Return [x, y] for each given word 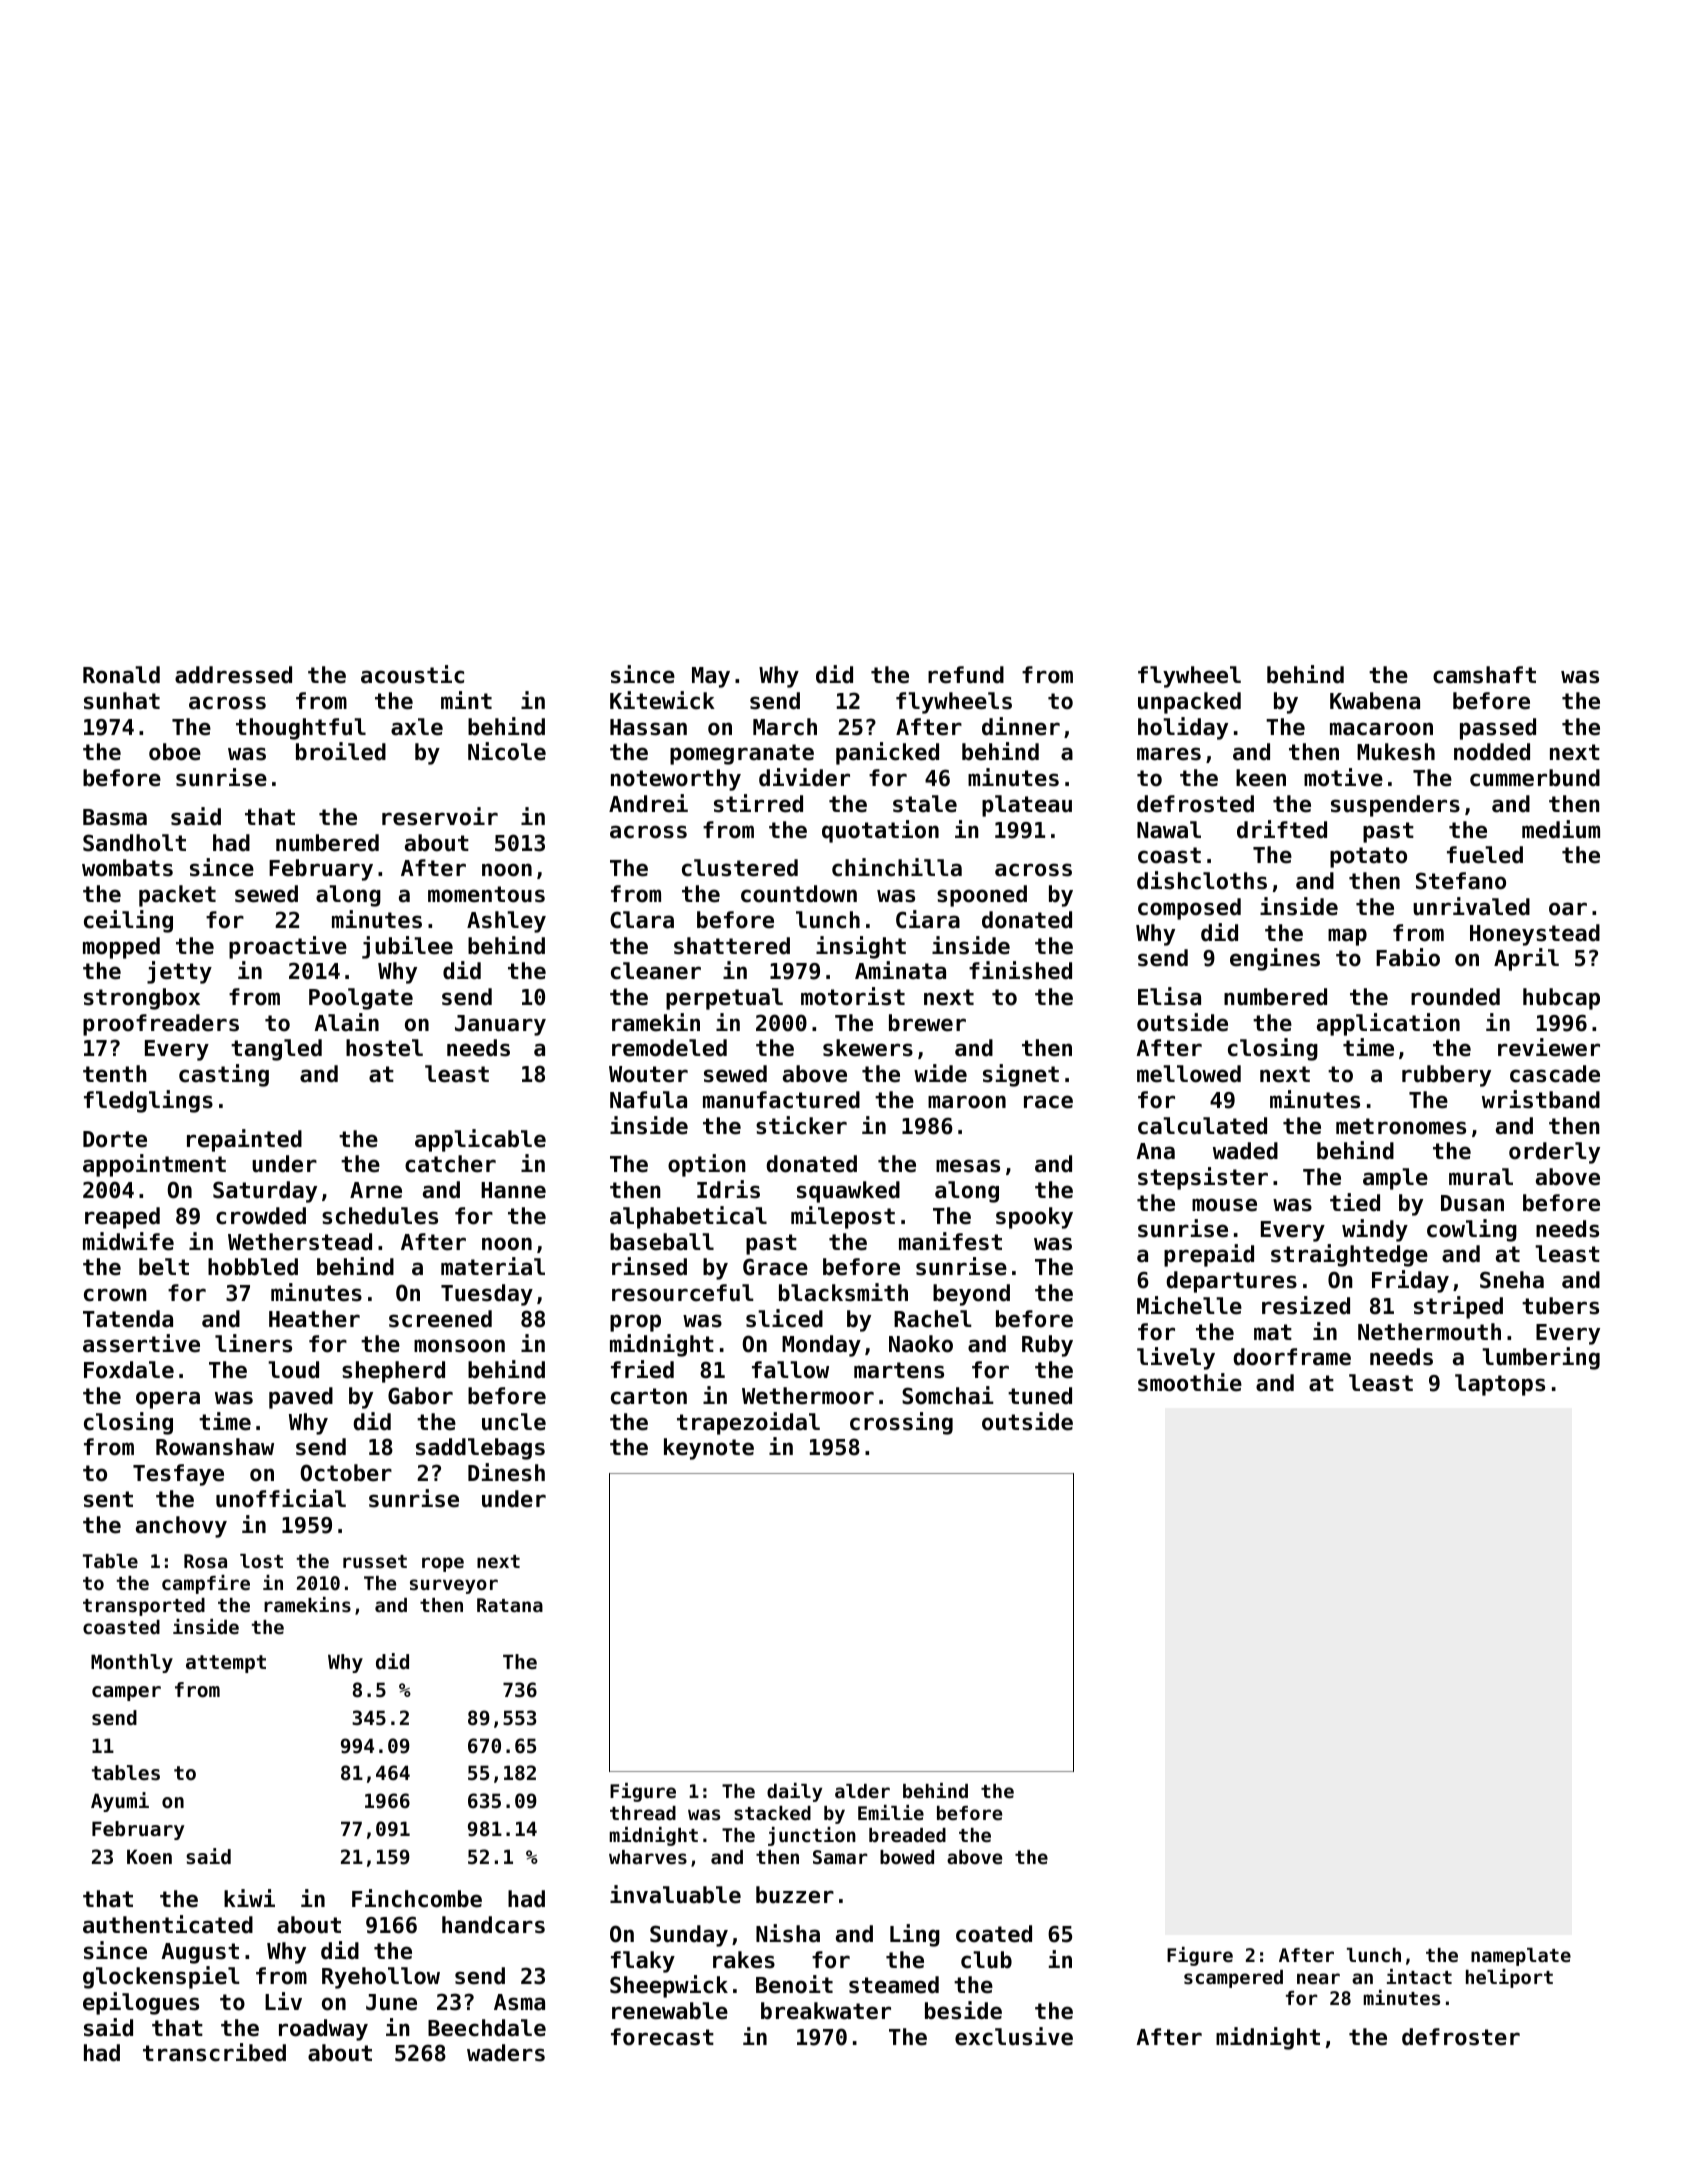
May [711, 677]
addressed [233, 675]
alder [862, 1791]
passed [1498, 729]
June [391, 2002]
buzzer [795, 1895]
